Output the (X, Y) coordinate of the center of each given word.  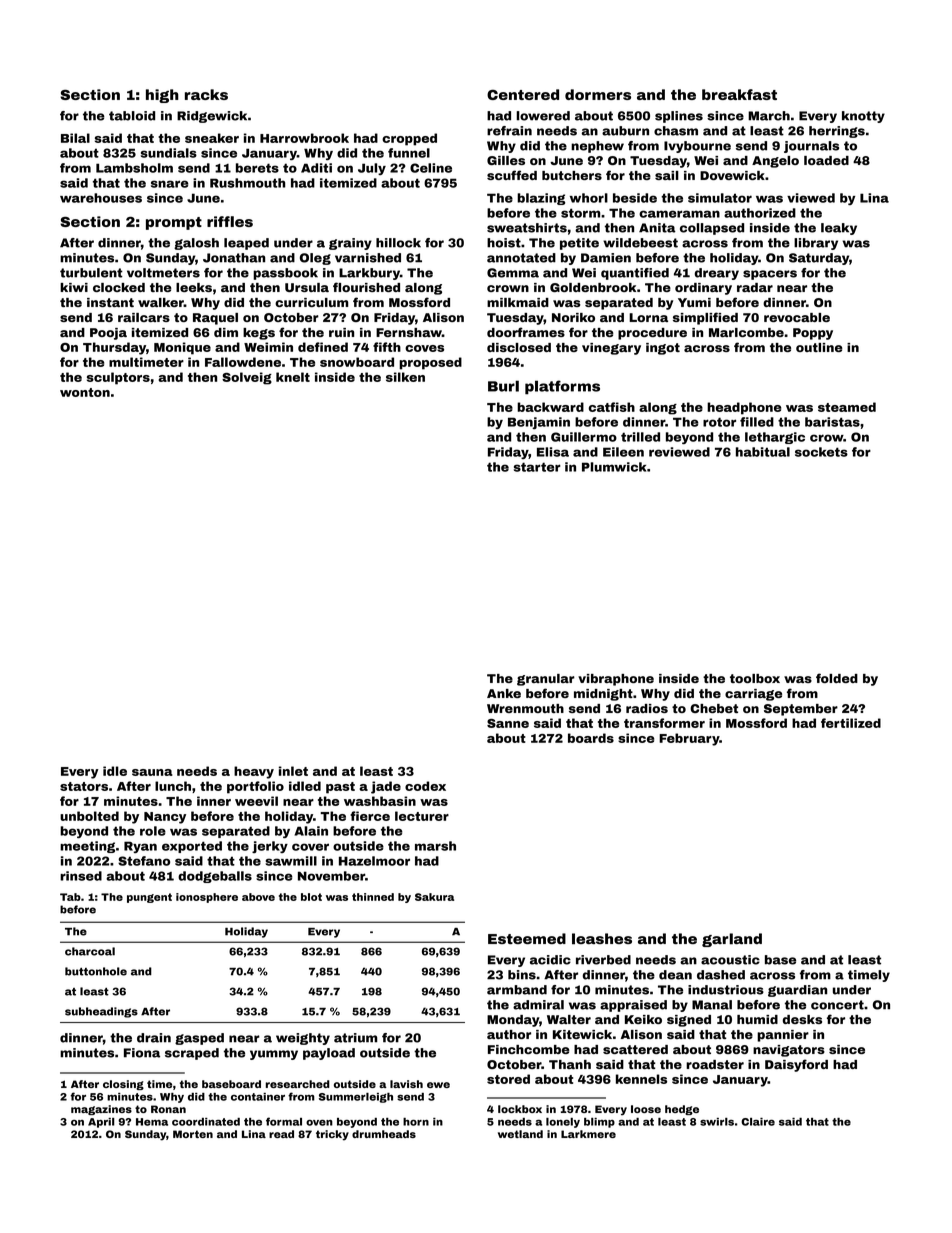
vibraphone (616, 680)
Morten (193, 1134)
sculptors (118, 378)
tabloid (132, 116)
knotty (863, 117)
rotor (719, 422)
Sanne (508, 723)
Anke (504, 693)
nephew (597, 147)
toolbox (755, 678)
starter (537, 467)
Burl (503, 386)
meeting (87, 847)
